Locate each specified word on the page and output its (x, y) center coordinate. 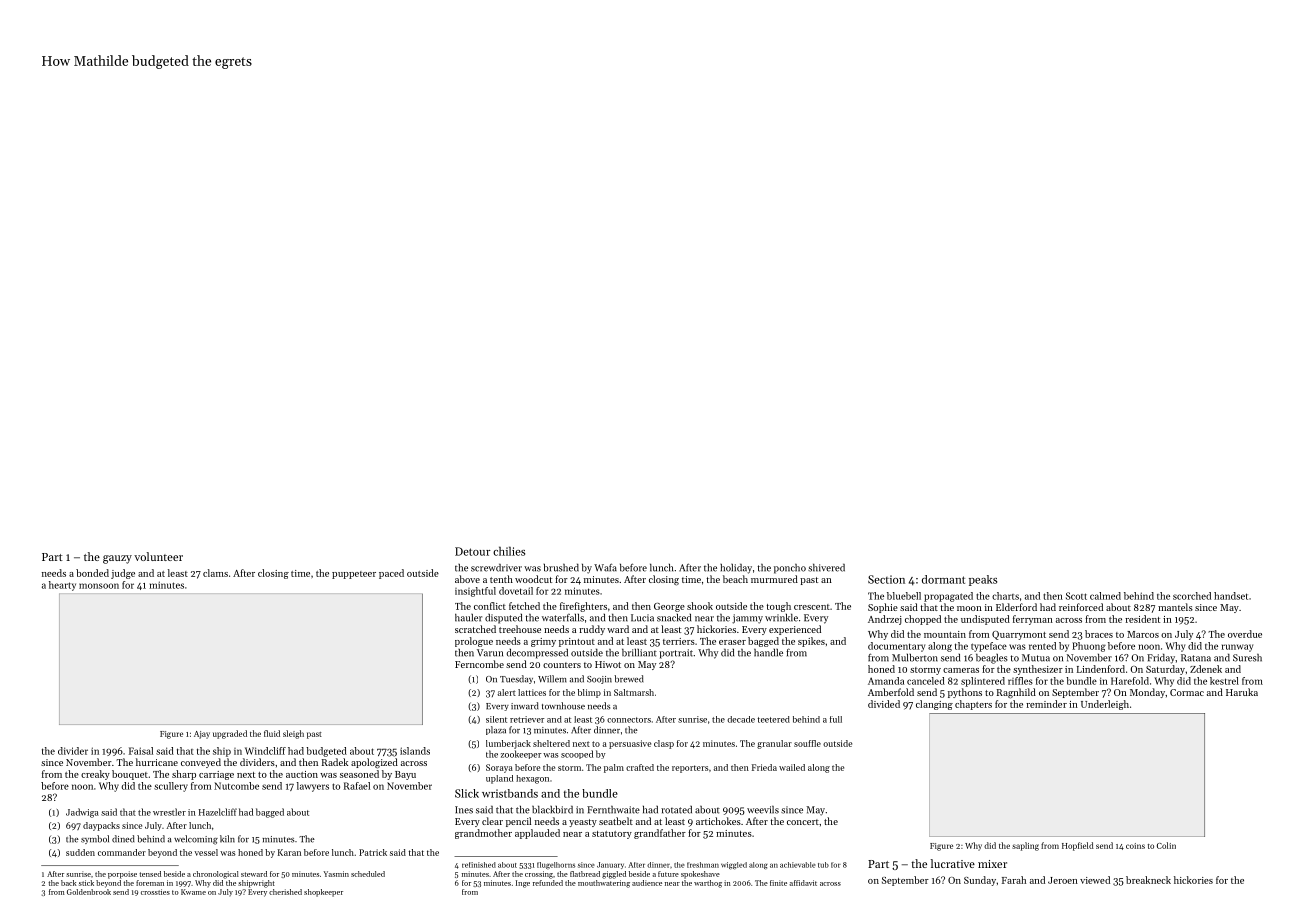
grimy (543, 642)
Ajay (202, 735)
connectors (629, 720)
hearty (62, 586)
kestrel (1224, 681)
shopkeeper (323, 893)
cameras (961, 670)
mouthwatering (604, 884)
